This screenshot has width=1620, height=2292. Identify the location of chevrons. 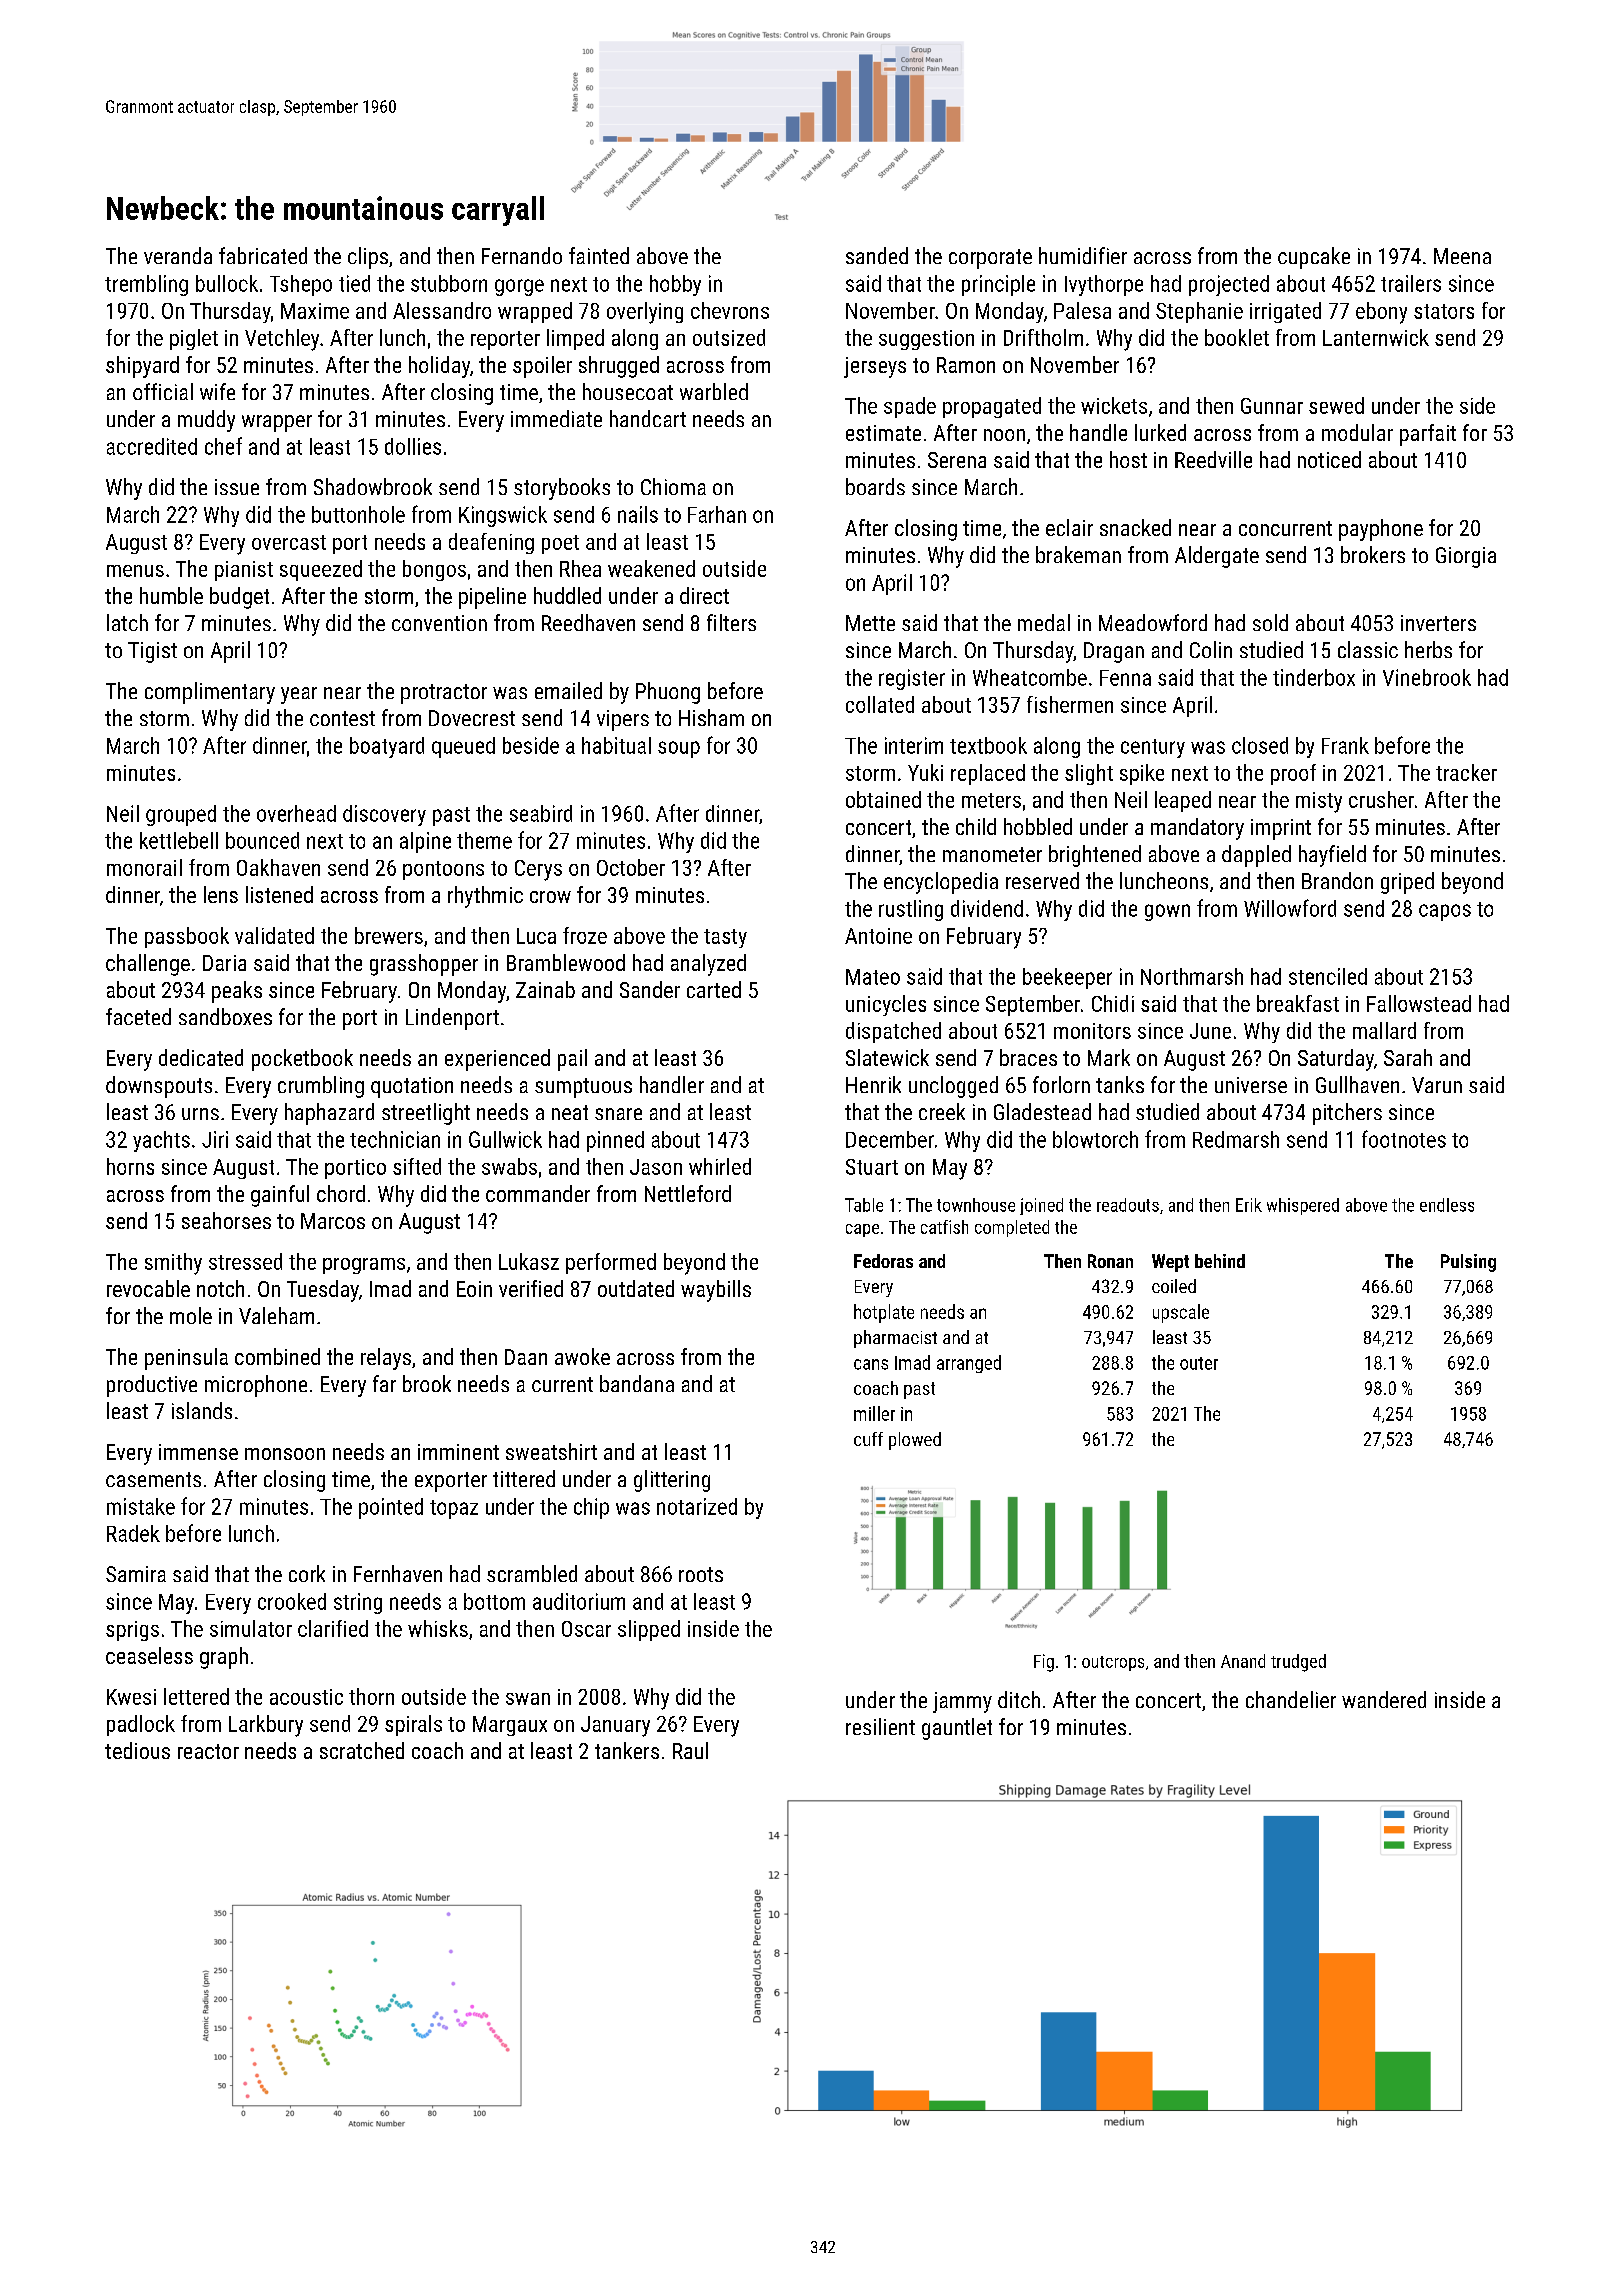
(730, 310).
